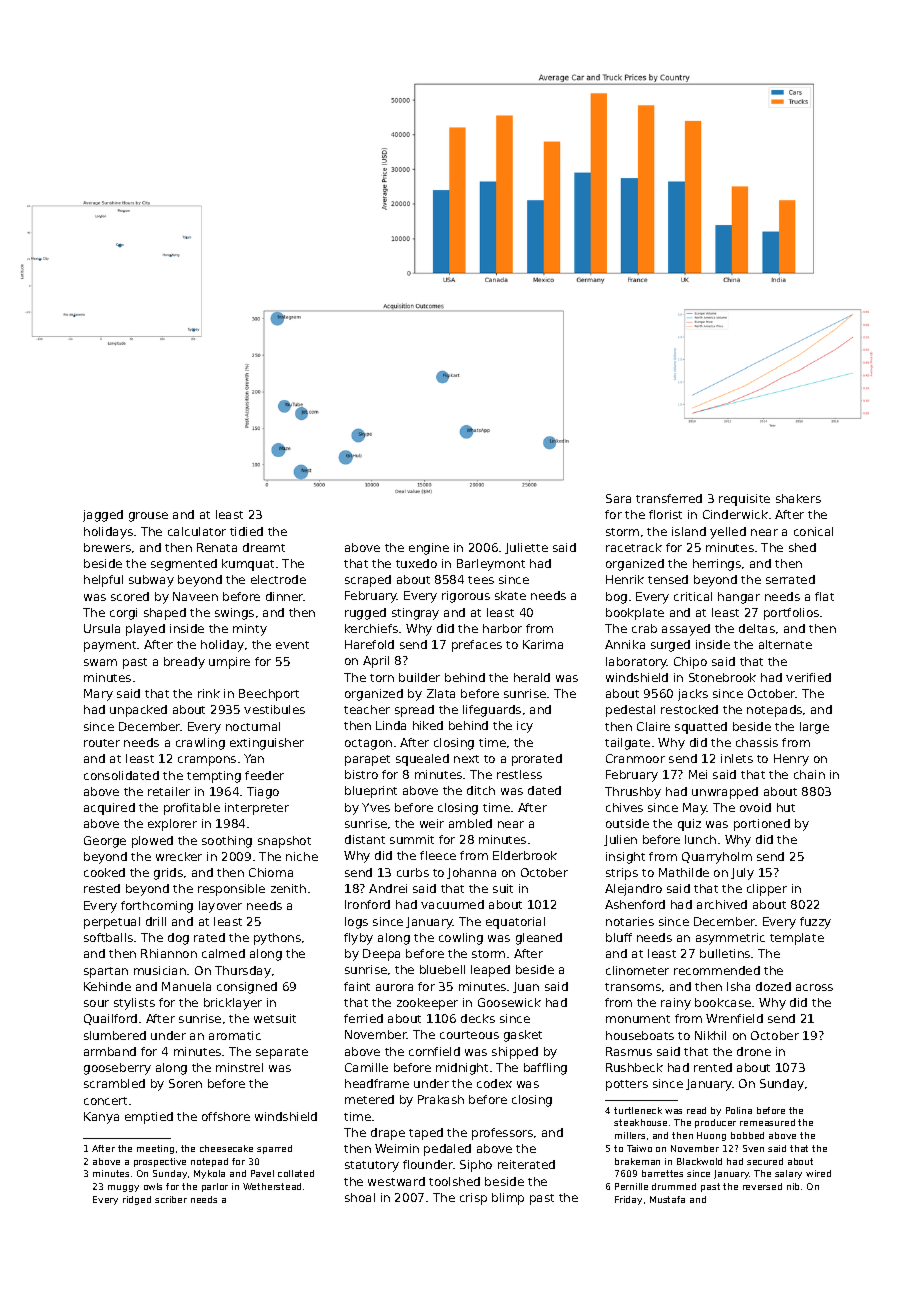 Image resolution: width=924 pixels, height=1308 pixels. I want to click on Sara, so click(618, 498).
